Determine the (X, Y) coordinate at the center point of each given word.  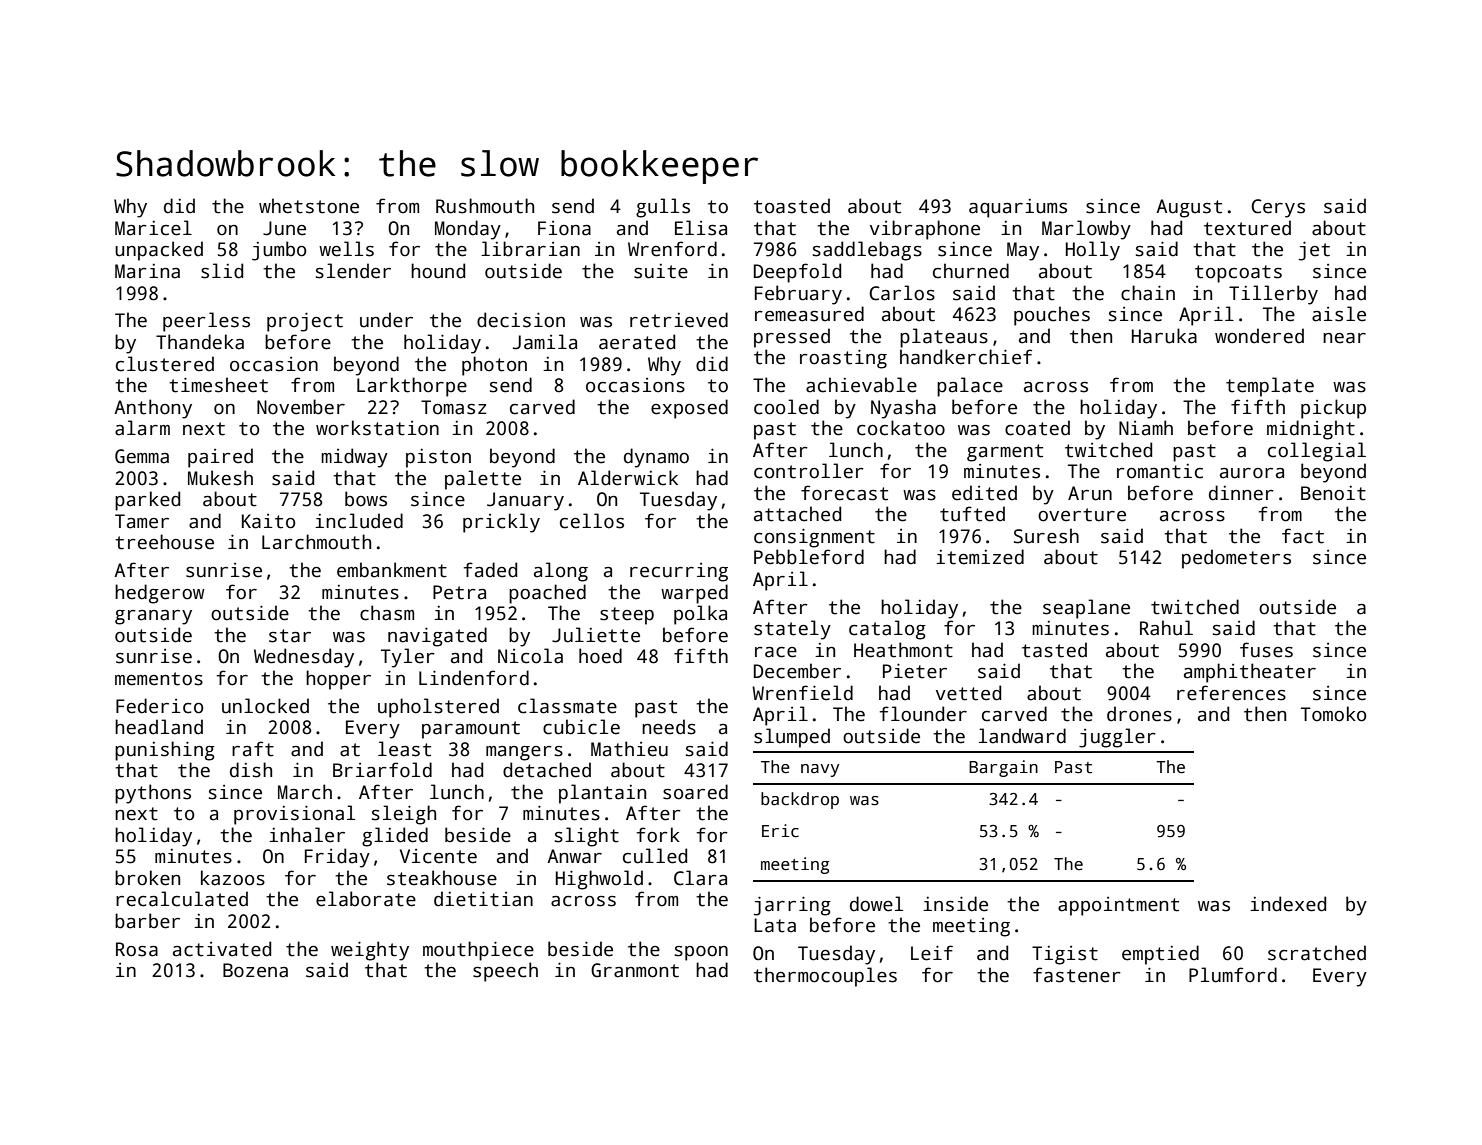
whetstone (309, 206)
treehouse (164, 542)
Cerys (1278, 208)
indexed (1288, 904)
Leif (932, 953)
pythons (153, 794)
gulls (663, 208)
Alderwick (628, 478)
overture (1082, 515)
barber (147, 921)
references (1231, 693)
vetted (968, 693)
